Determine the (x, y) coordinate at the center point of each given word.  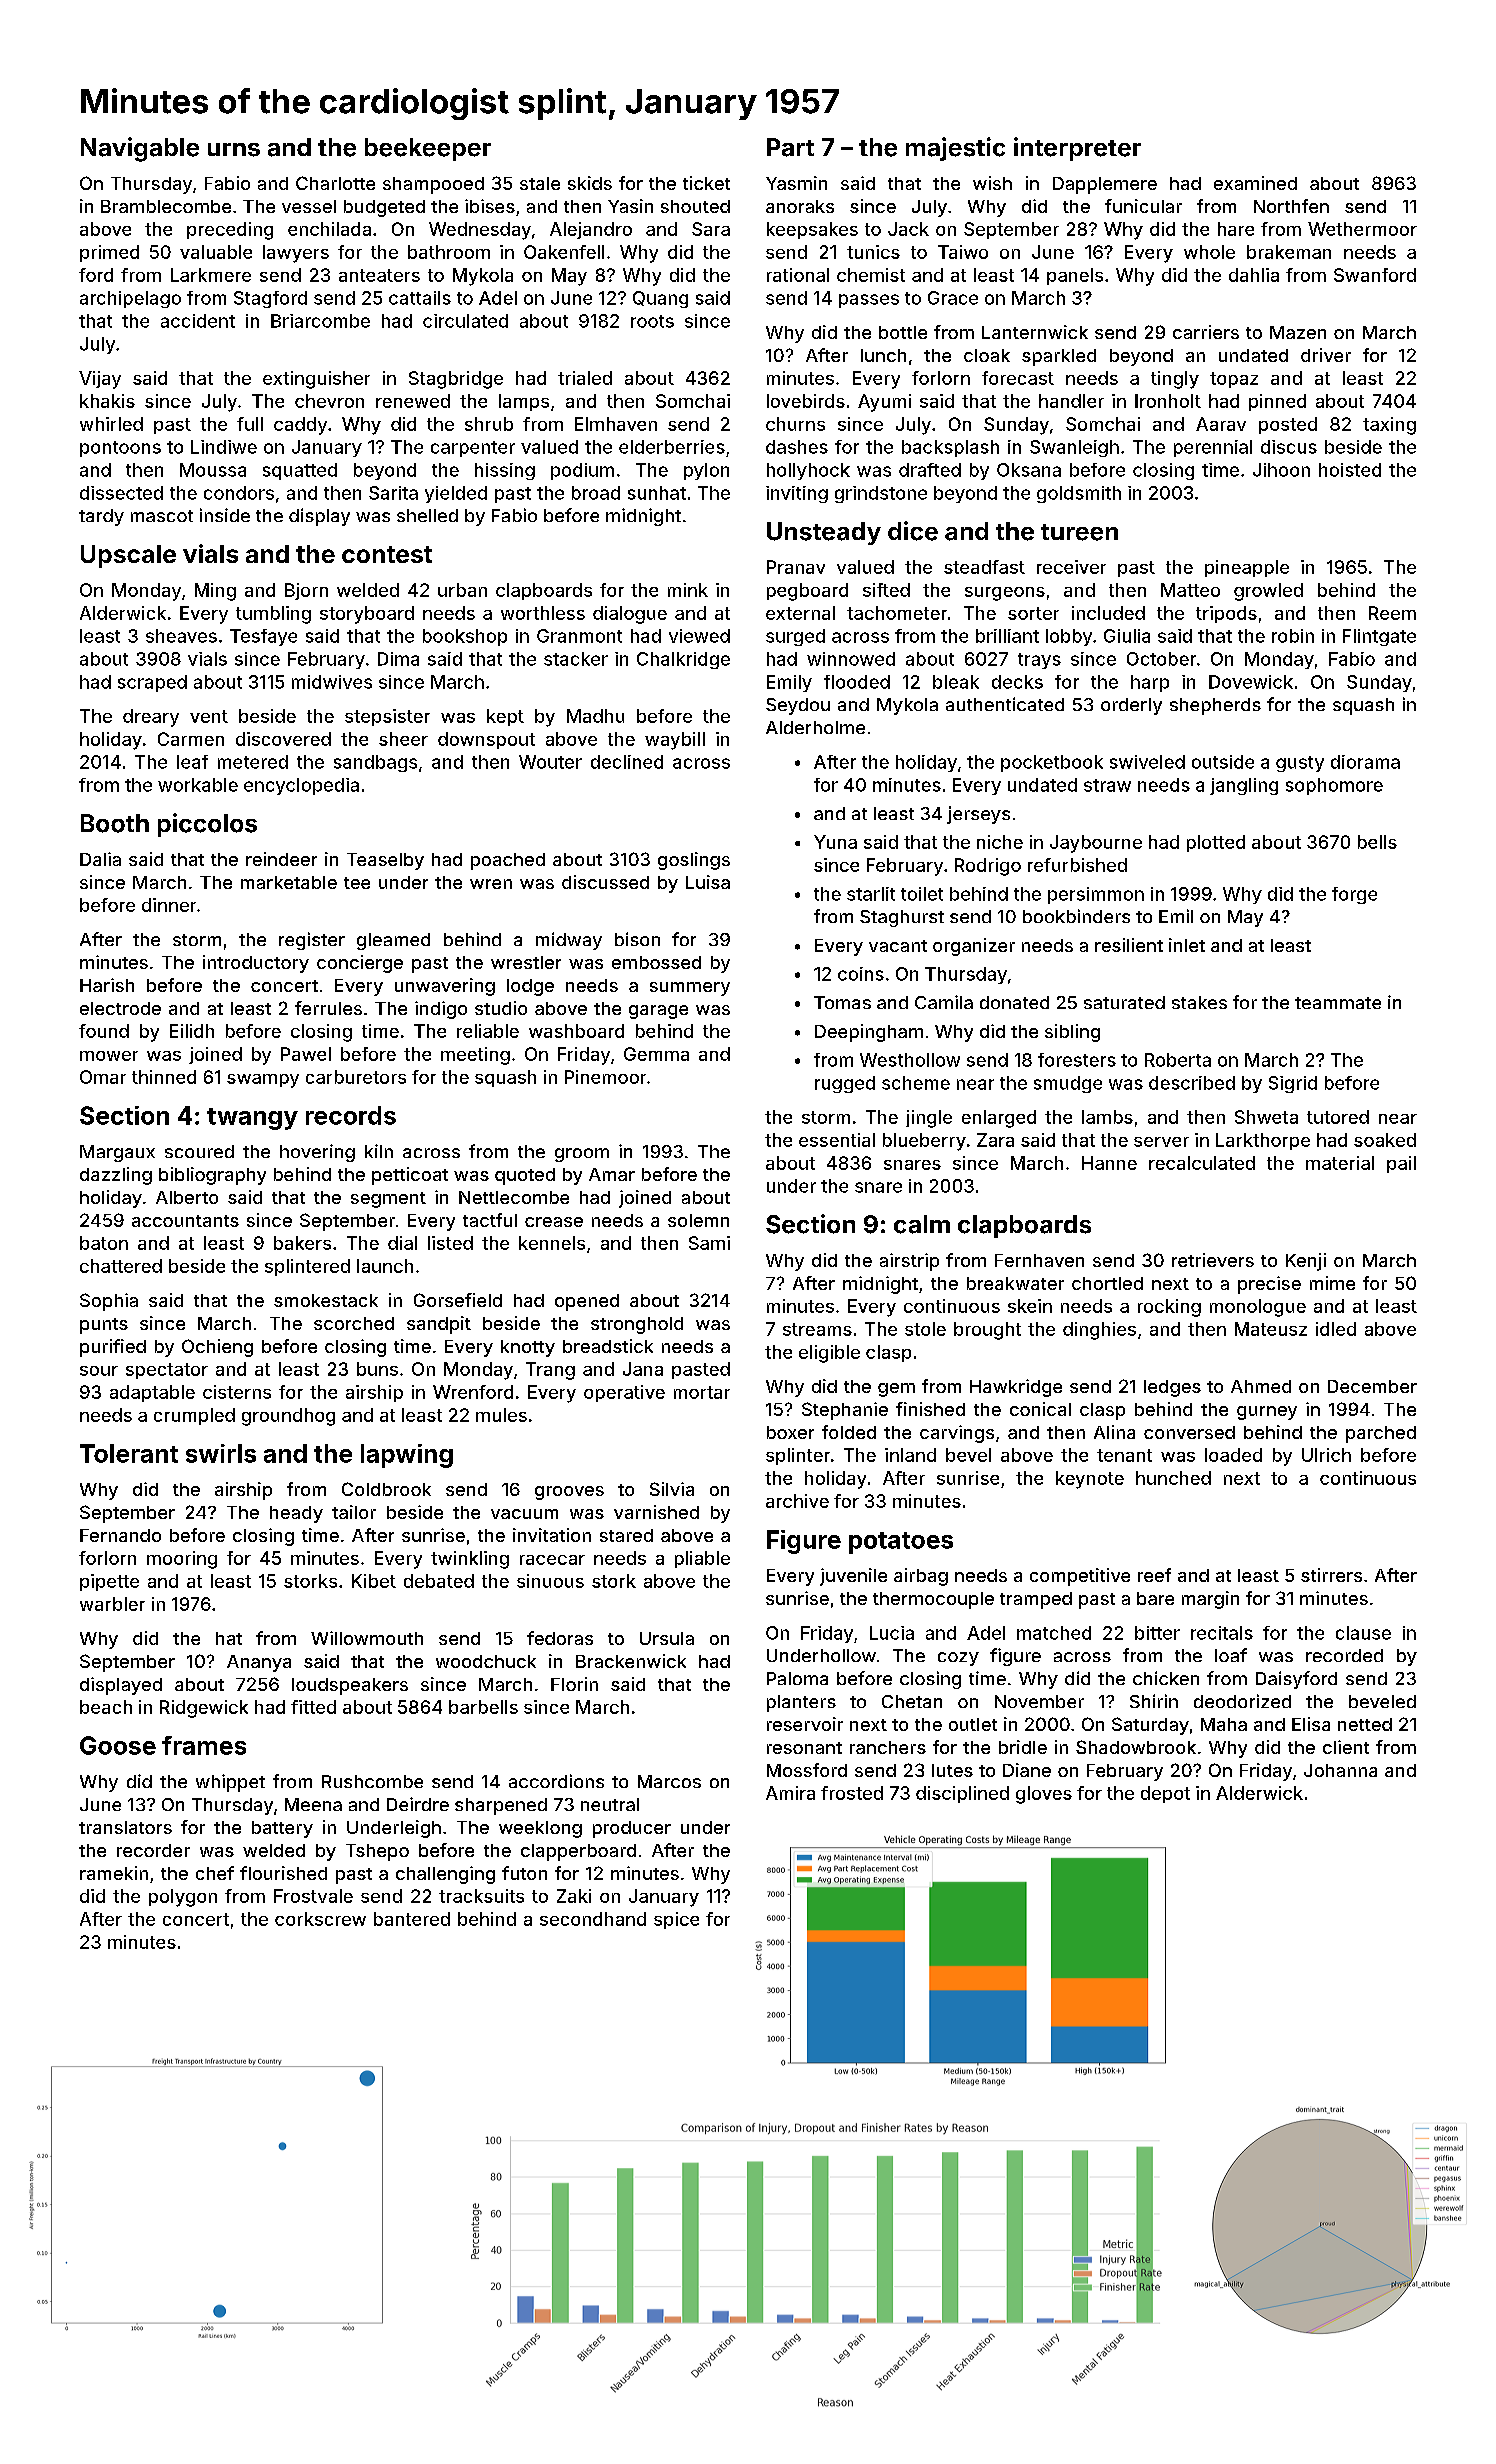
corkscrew (320, 1919)
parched (1381, 1434)
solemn (698, 1220)
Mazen (1298, 332)
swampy (263, 1081)
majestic (955, 149)
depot (1165, 1794)
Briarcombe (320, 321)
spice (676, 1920)
